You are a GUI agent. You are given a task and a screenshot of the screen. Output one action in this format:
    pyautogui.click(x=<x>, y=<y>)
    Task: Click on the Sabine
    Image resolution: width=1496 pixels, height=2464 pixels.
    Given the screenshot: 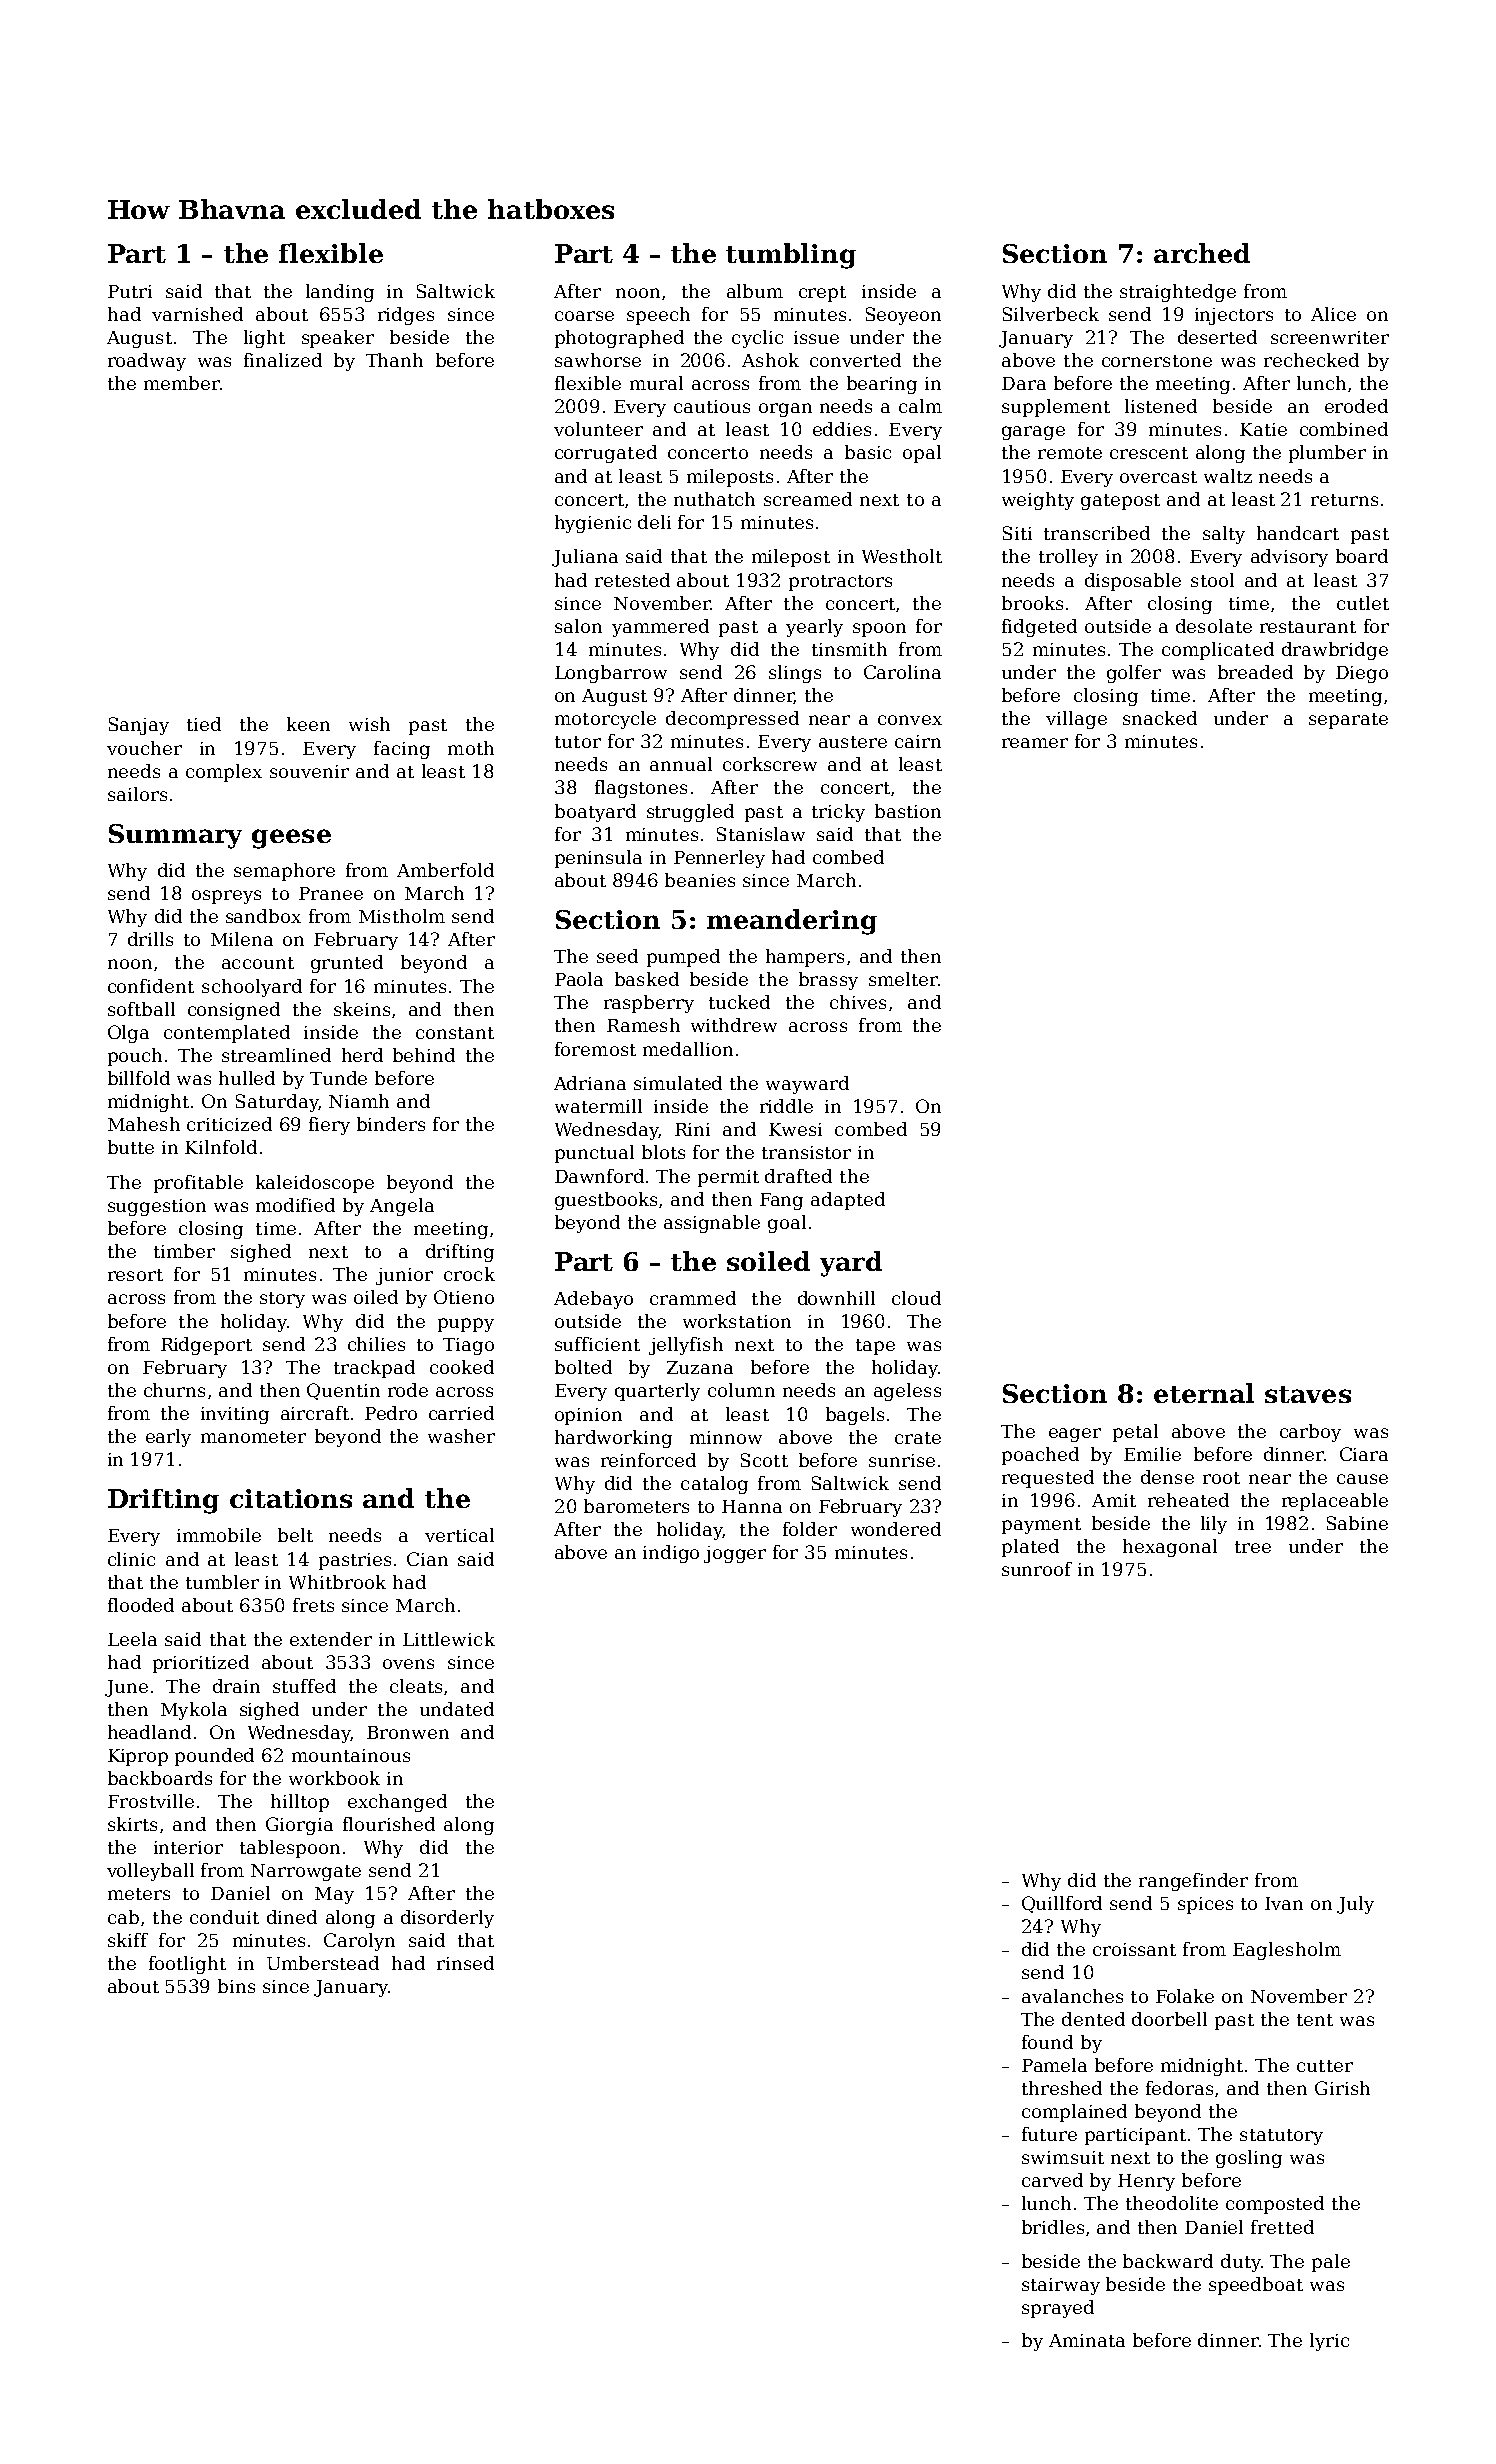 What is the action you would take?
    pyautogui.click(x=1357, y=1523)
